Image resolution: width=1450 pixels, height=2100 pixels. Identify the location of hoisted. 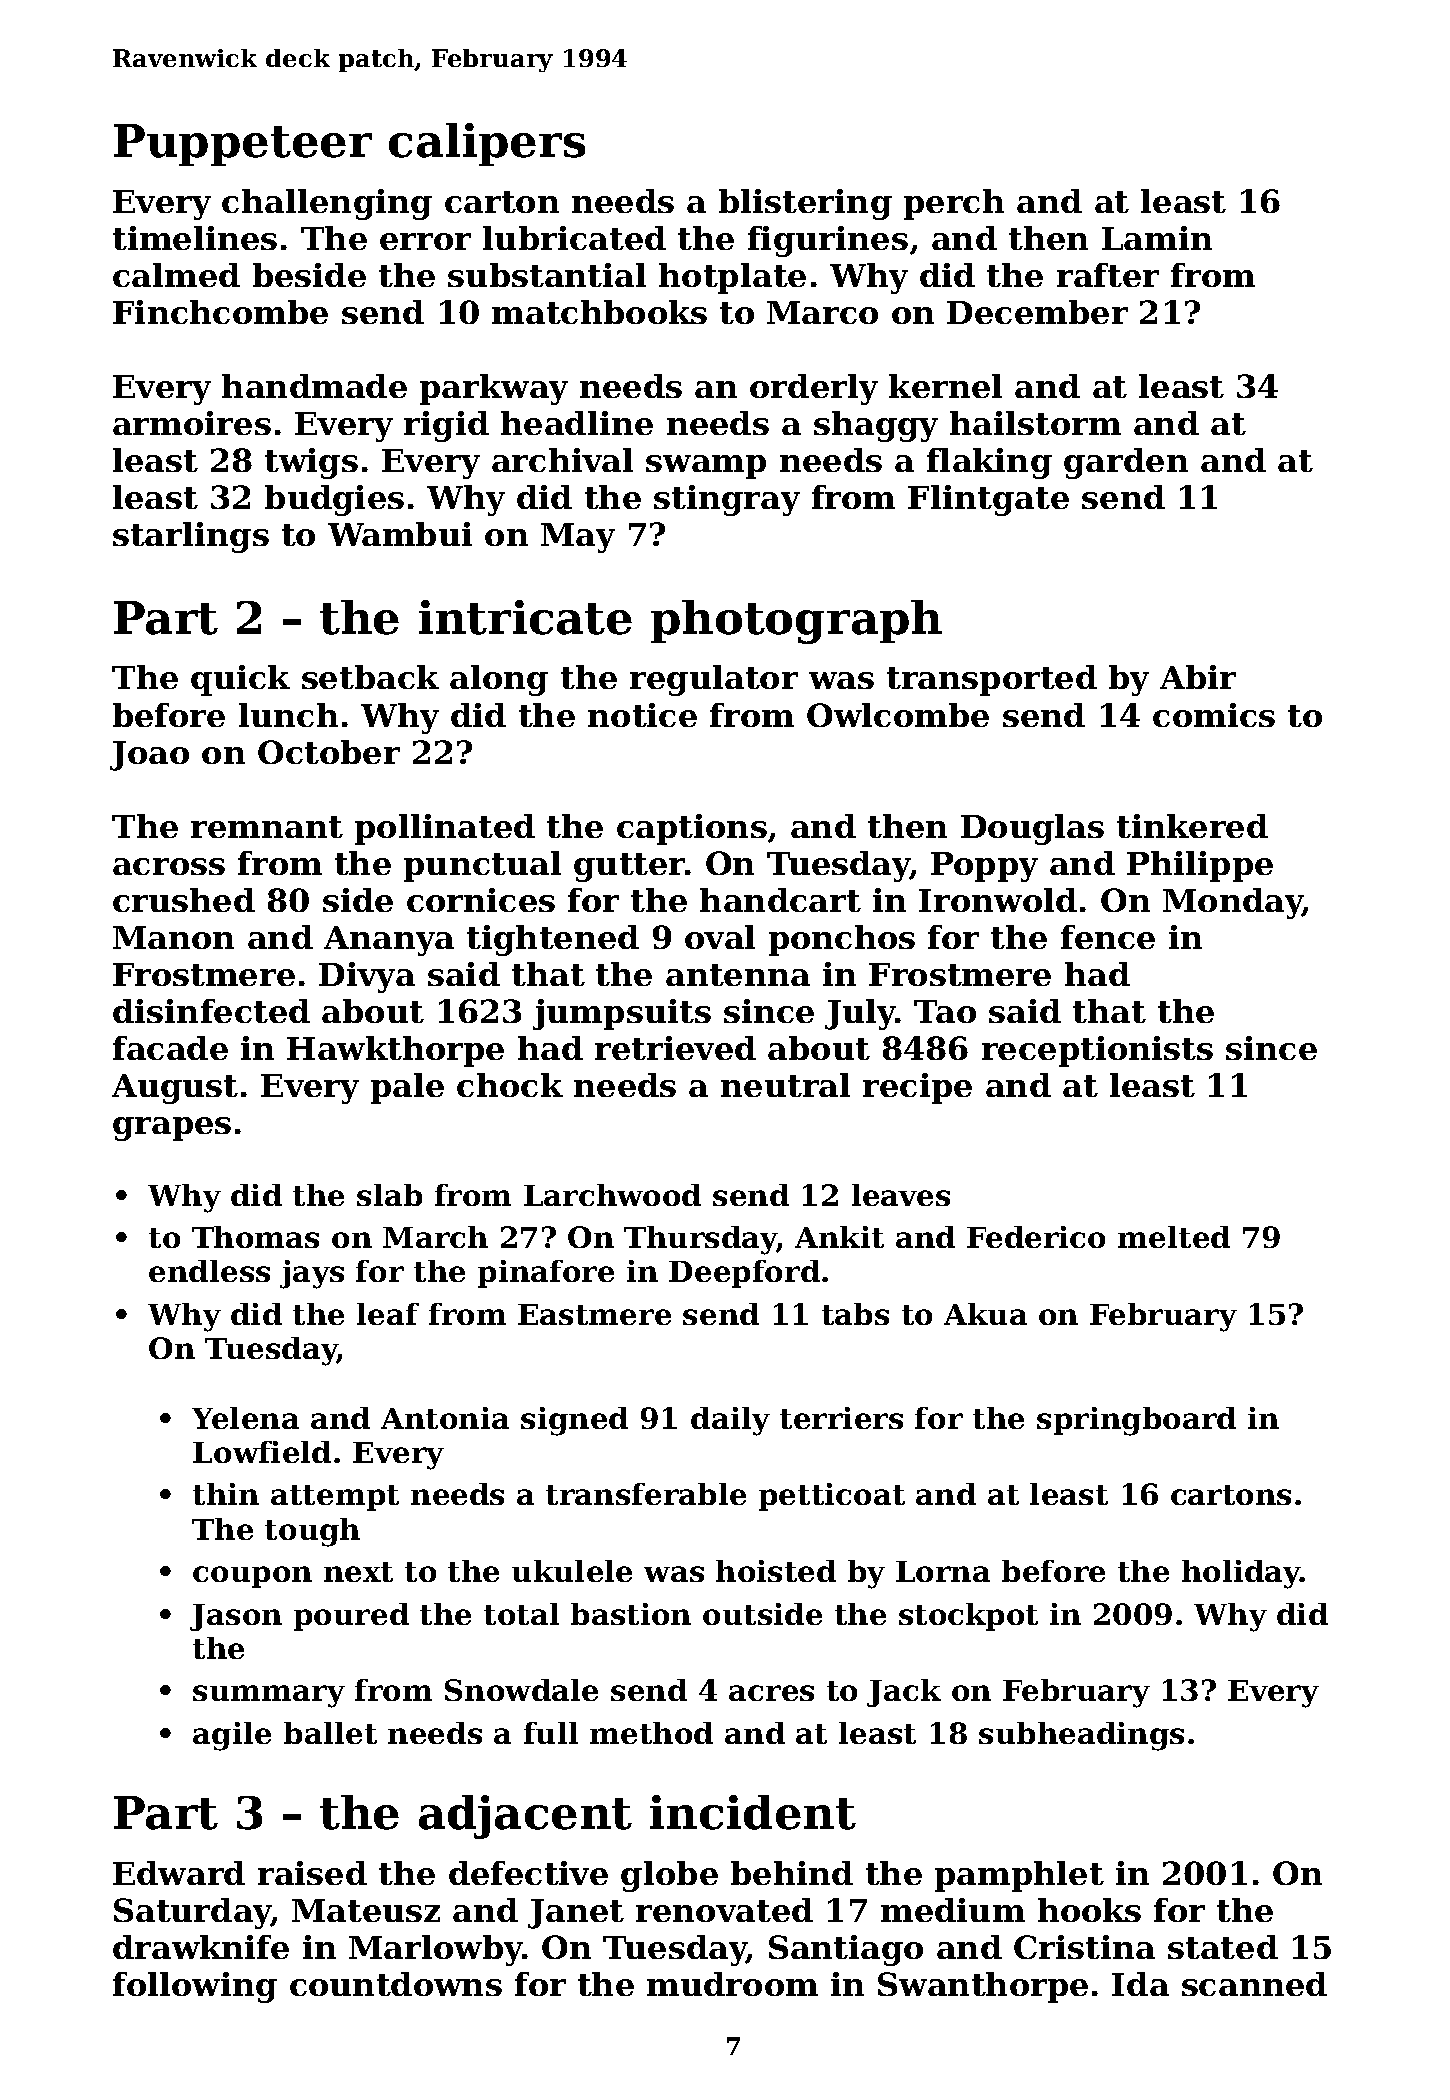
(776, 1571).
